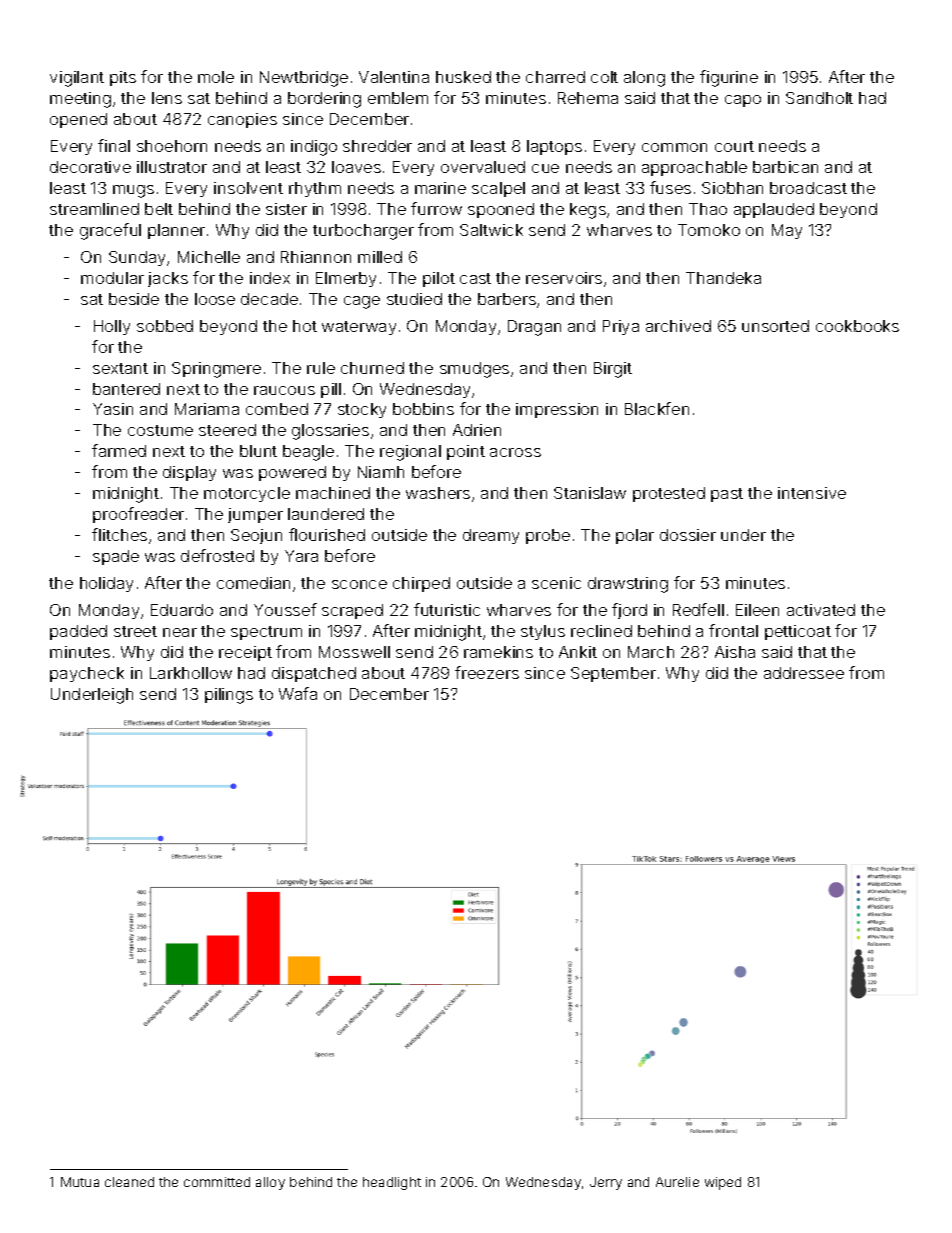 The image size is (952, 1233). What do you see at coordinates (588, 211) in the page?
I see `kegs` at bounding box center [588, 211].
